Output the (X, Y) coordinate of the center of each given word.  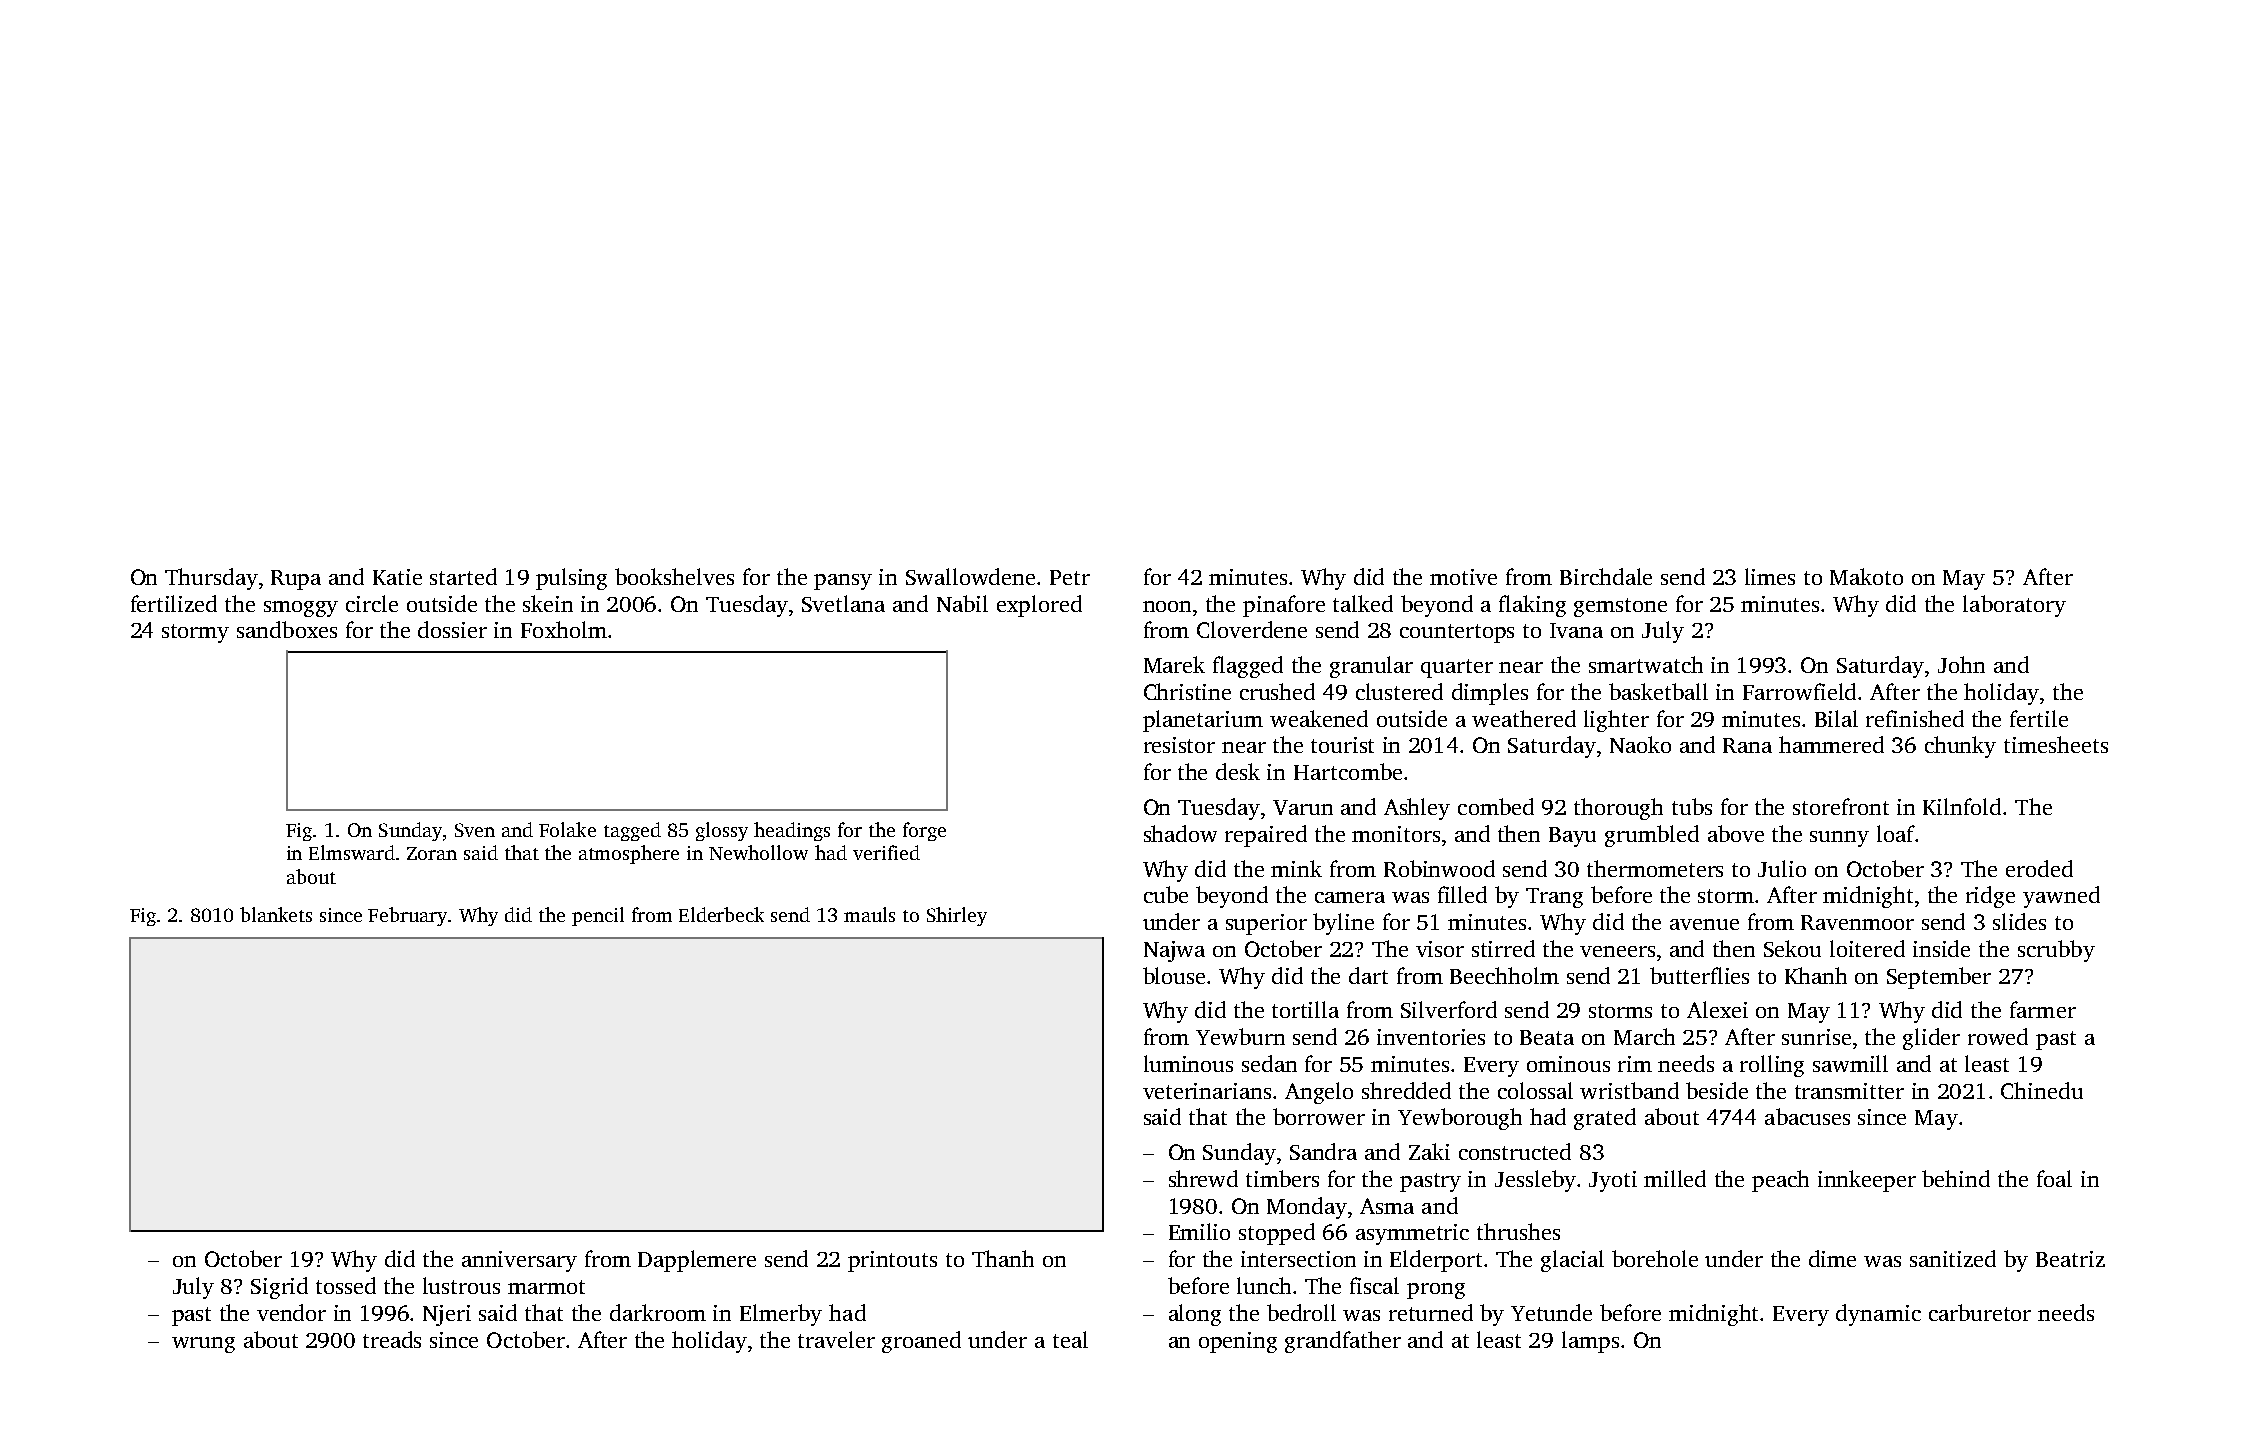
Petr (1070, 577)
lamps (1590, 1342)
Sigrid (279, 1288)
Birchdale (1606, 576)
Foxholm (564, 629)
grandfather (1343, 1342)
